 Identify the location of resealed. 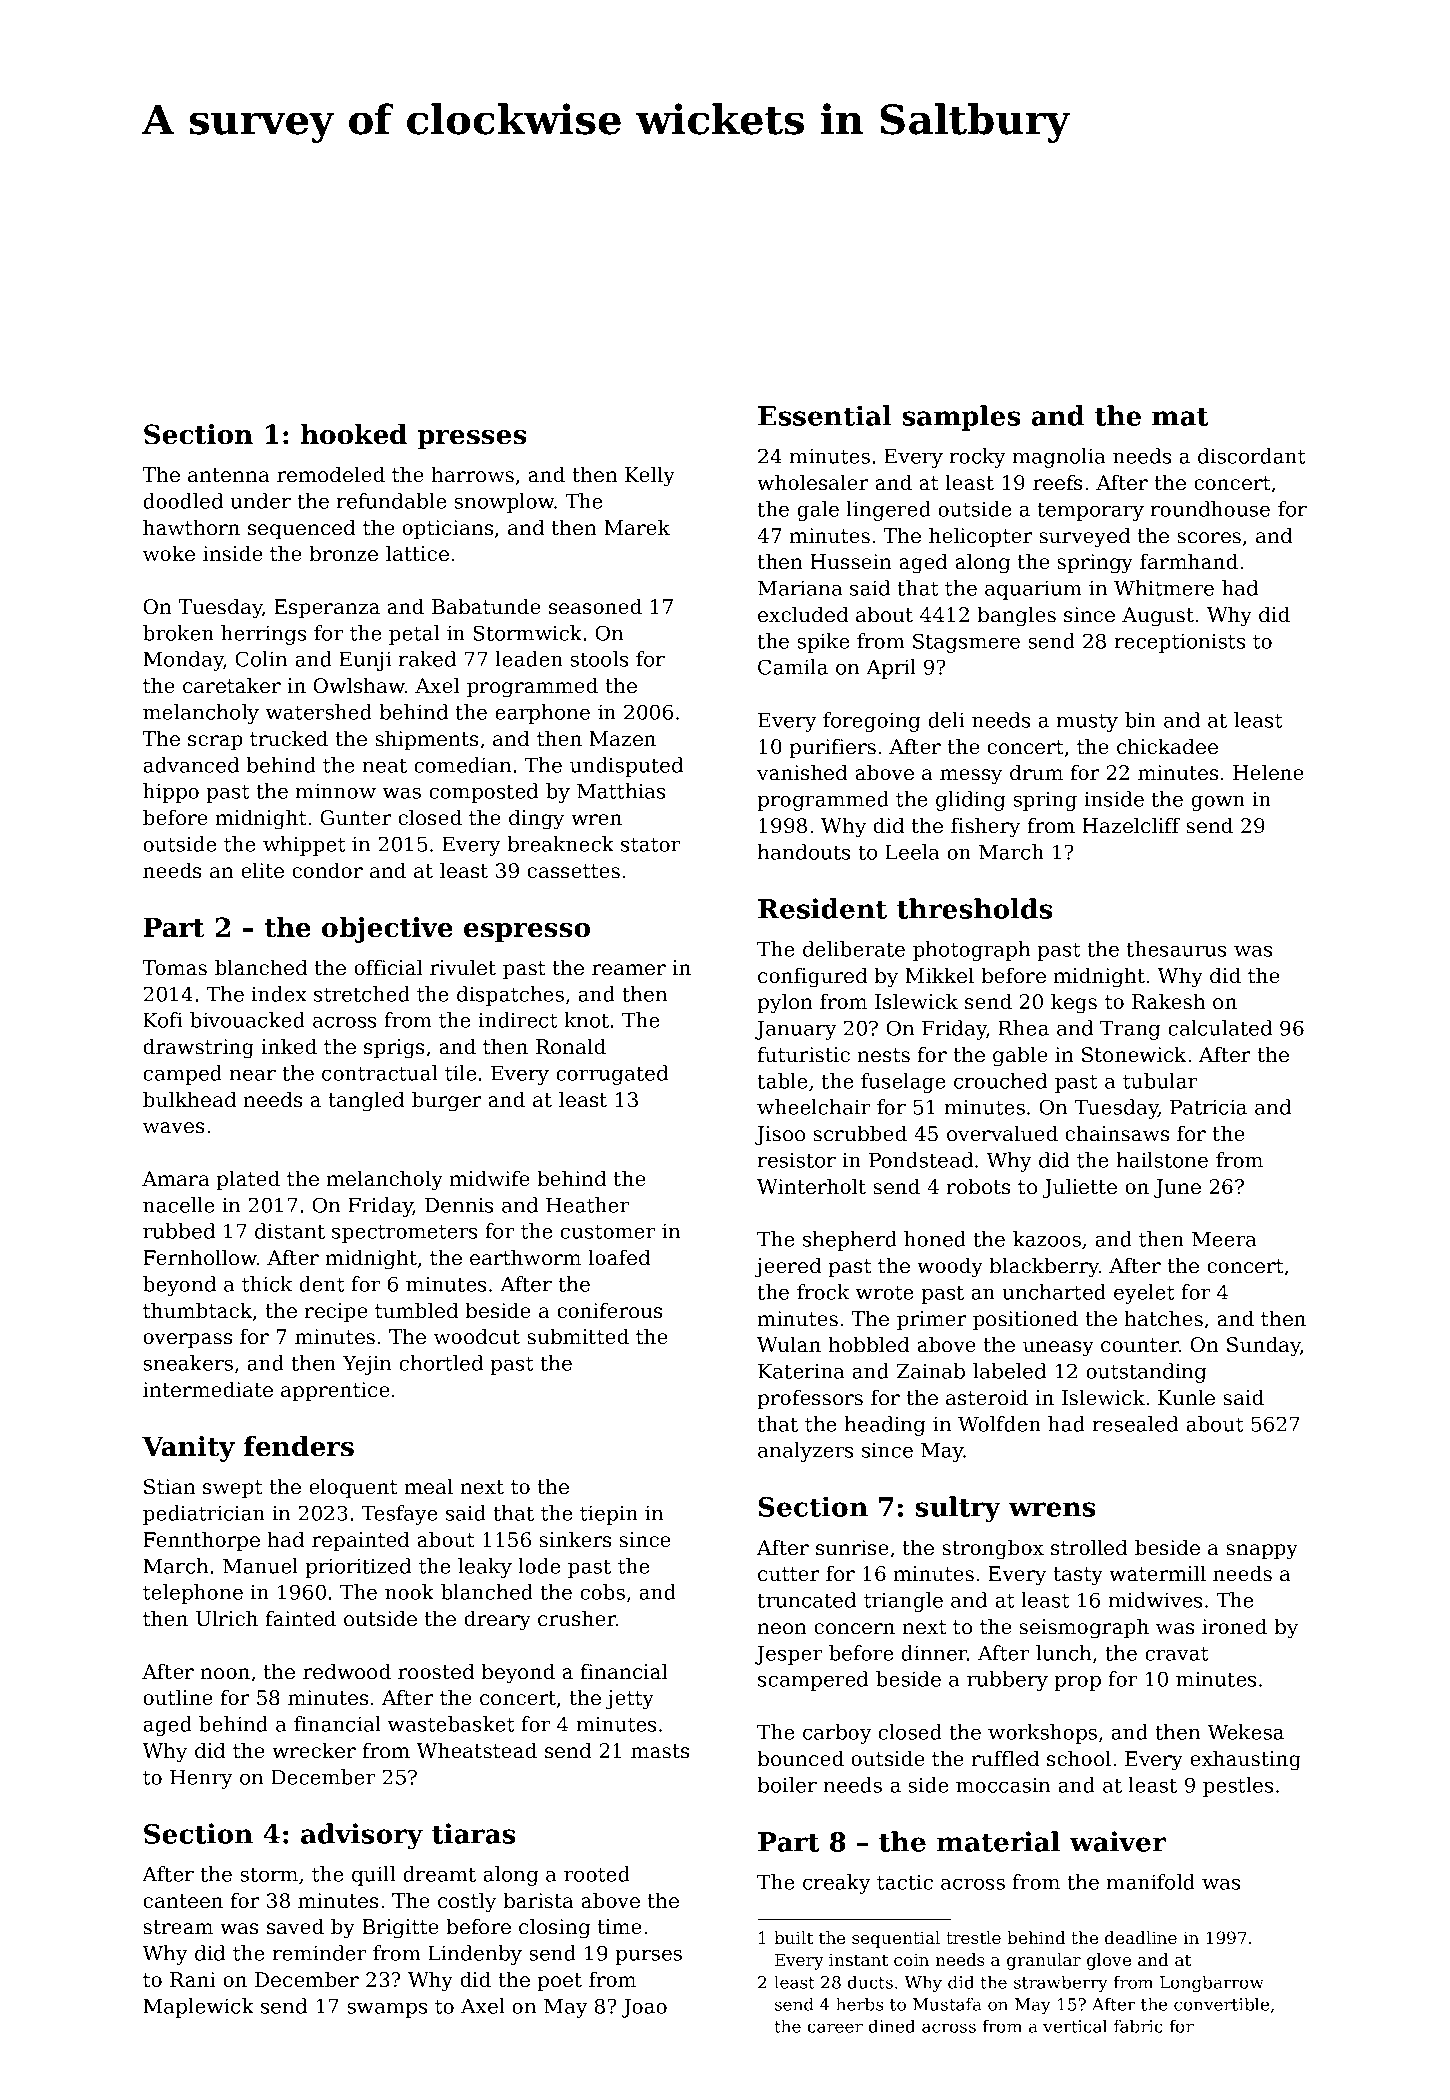
(1135, 1424).
